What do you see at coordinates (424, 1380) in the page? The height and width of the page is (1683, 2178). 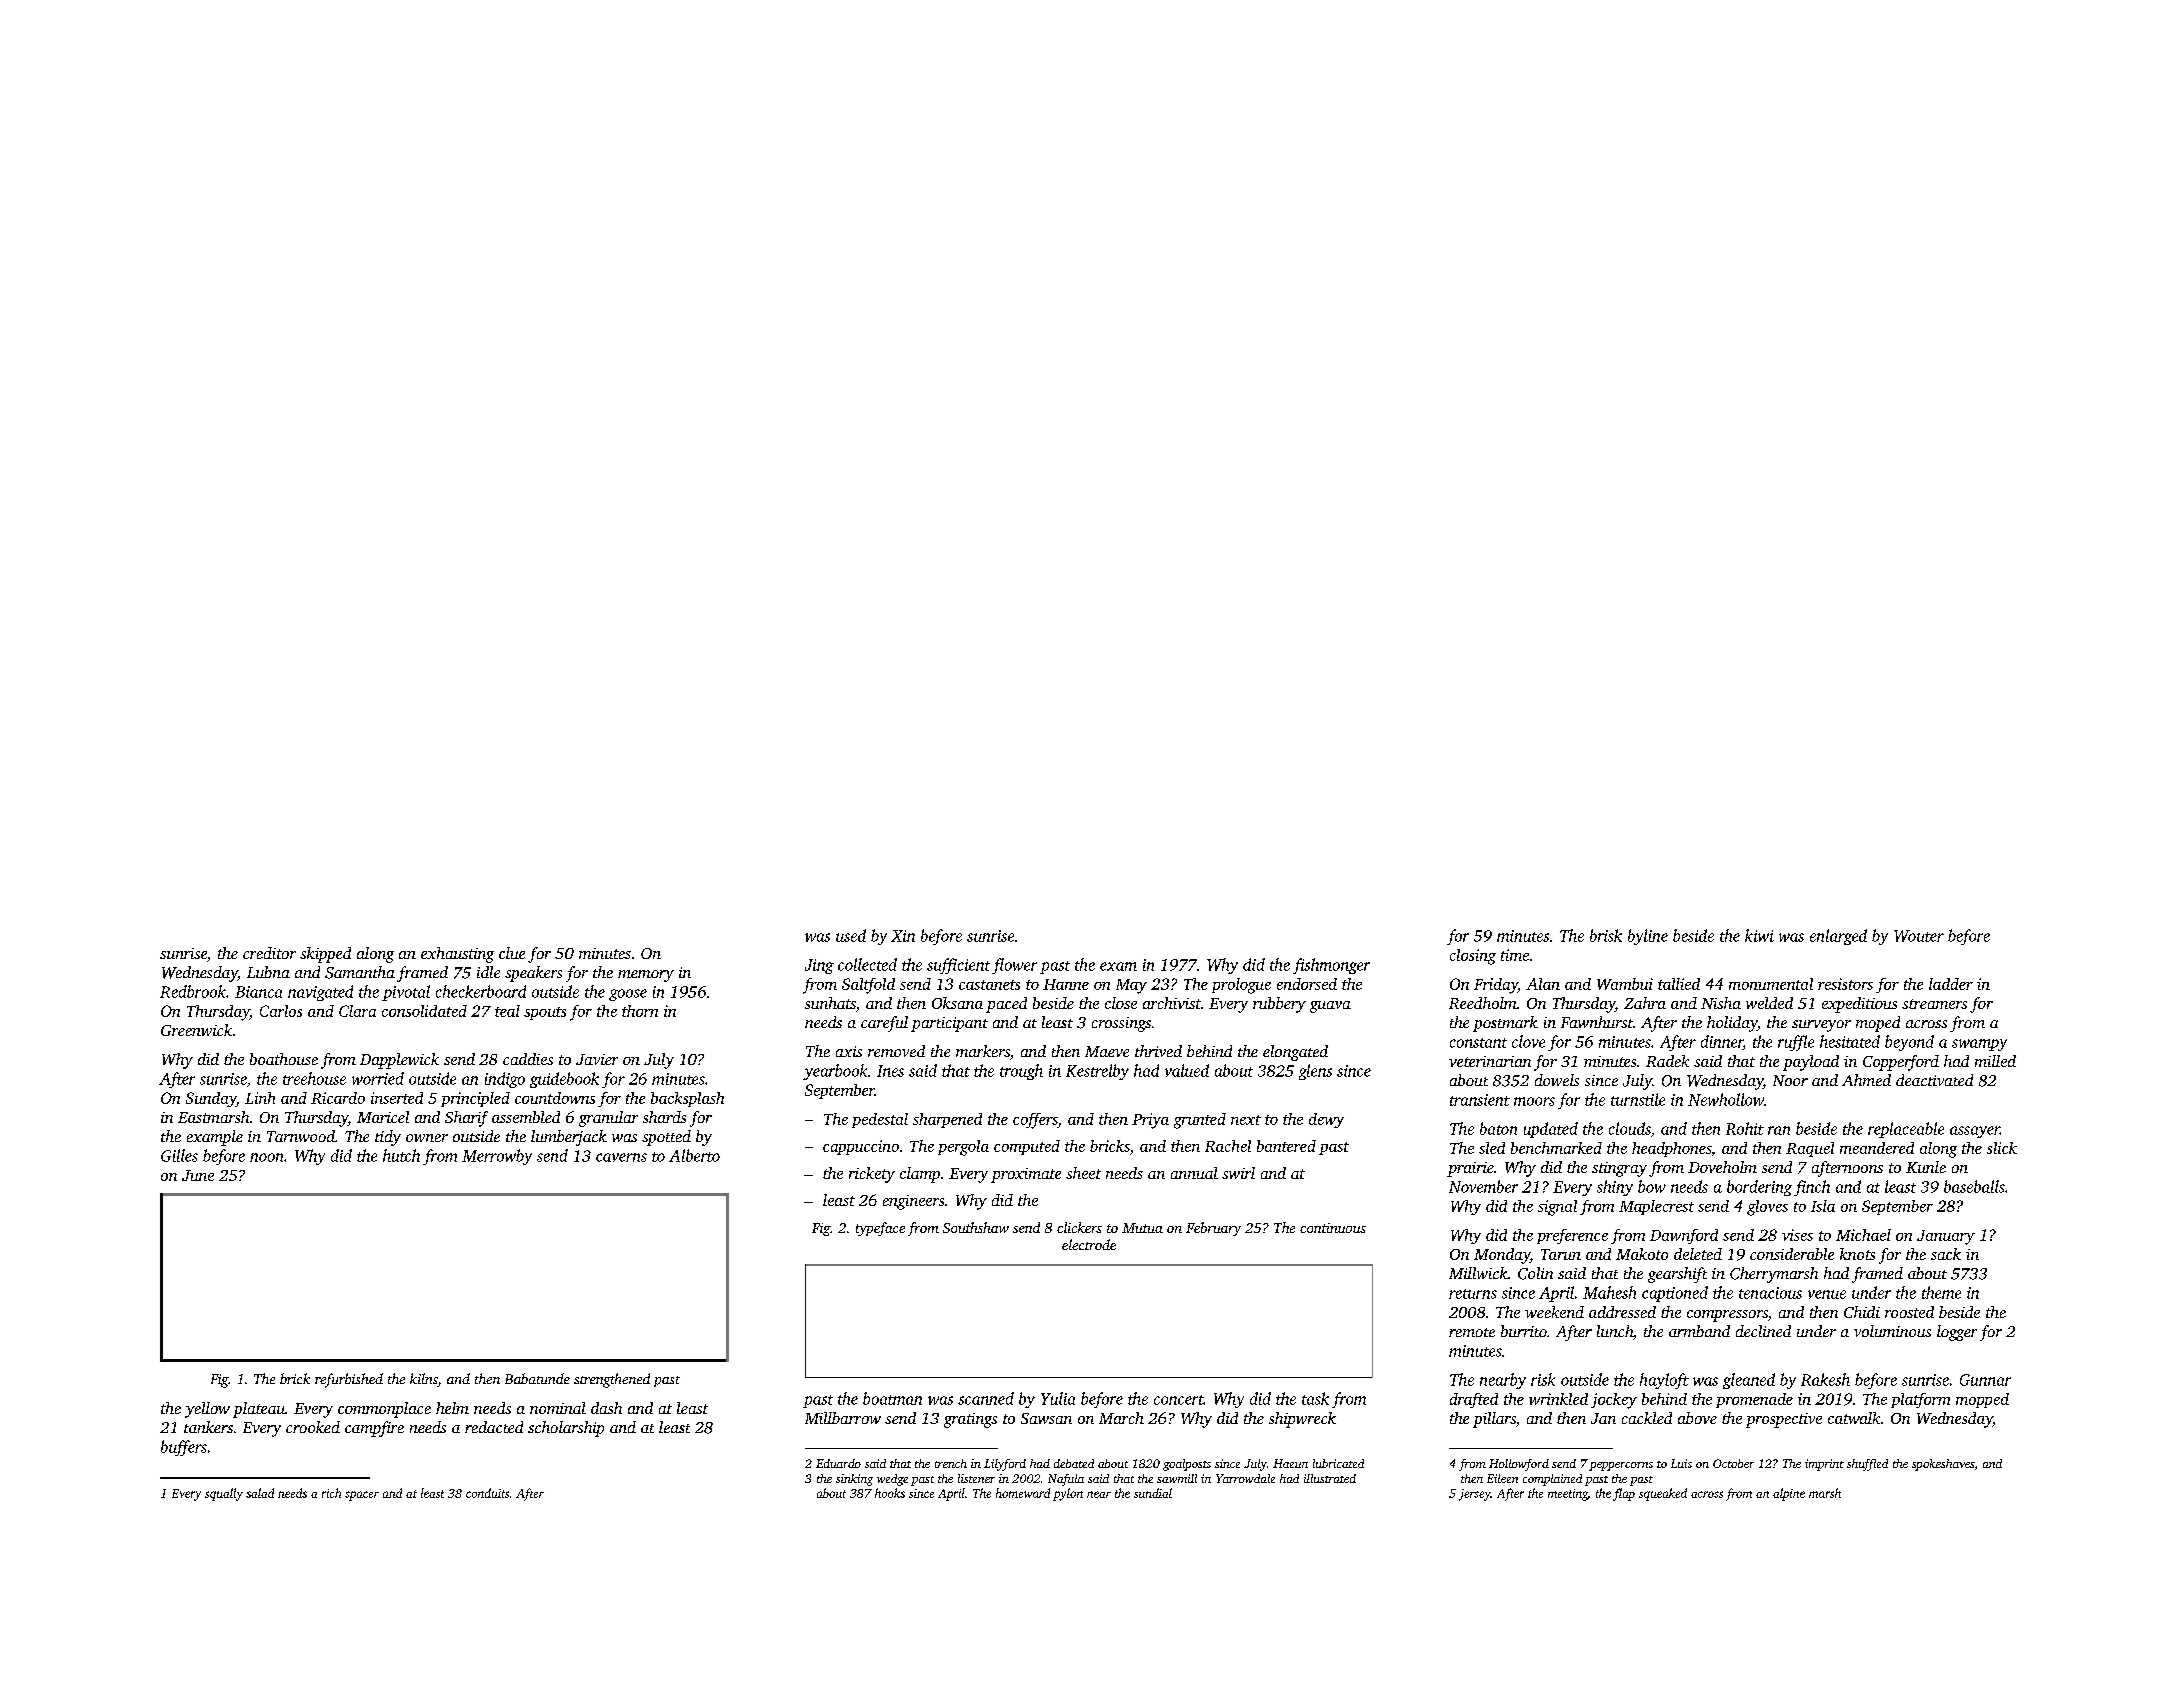 I see `kilns` at bounding box center [424, 1380].
